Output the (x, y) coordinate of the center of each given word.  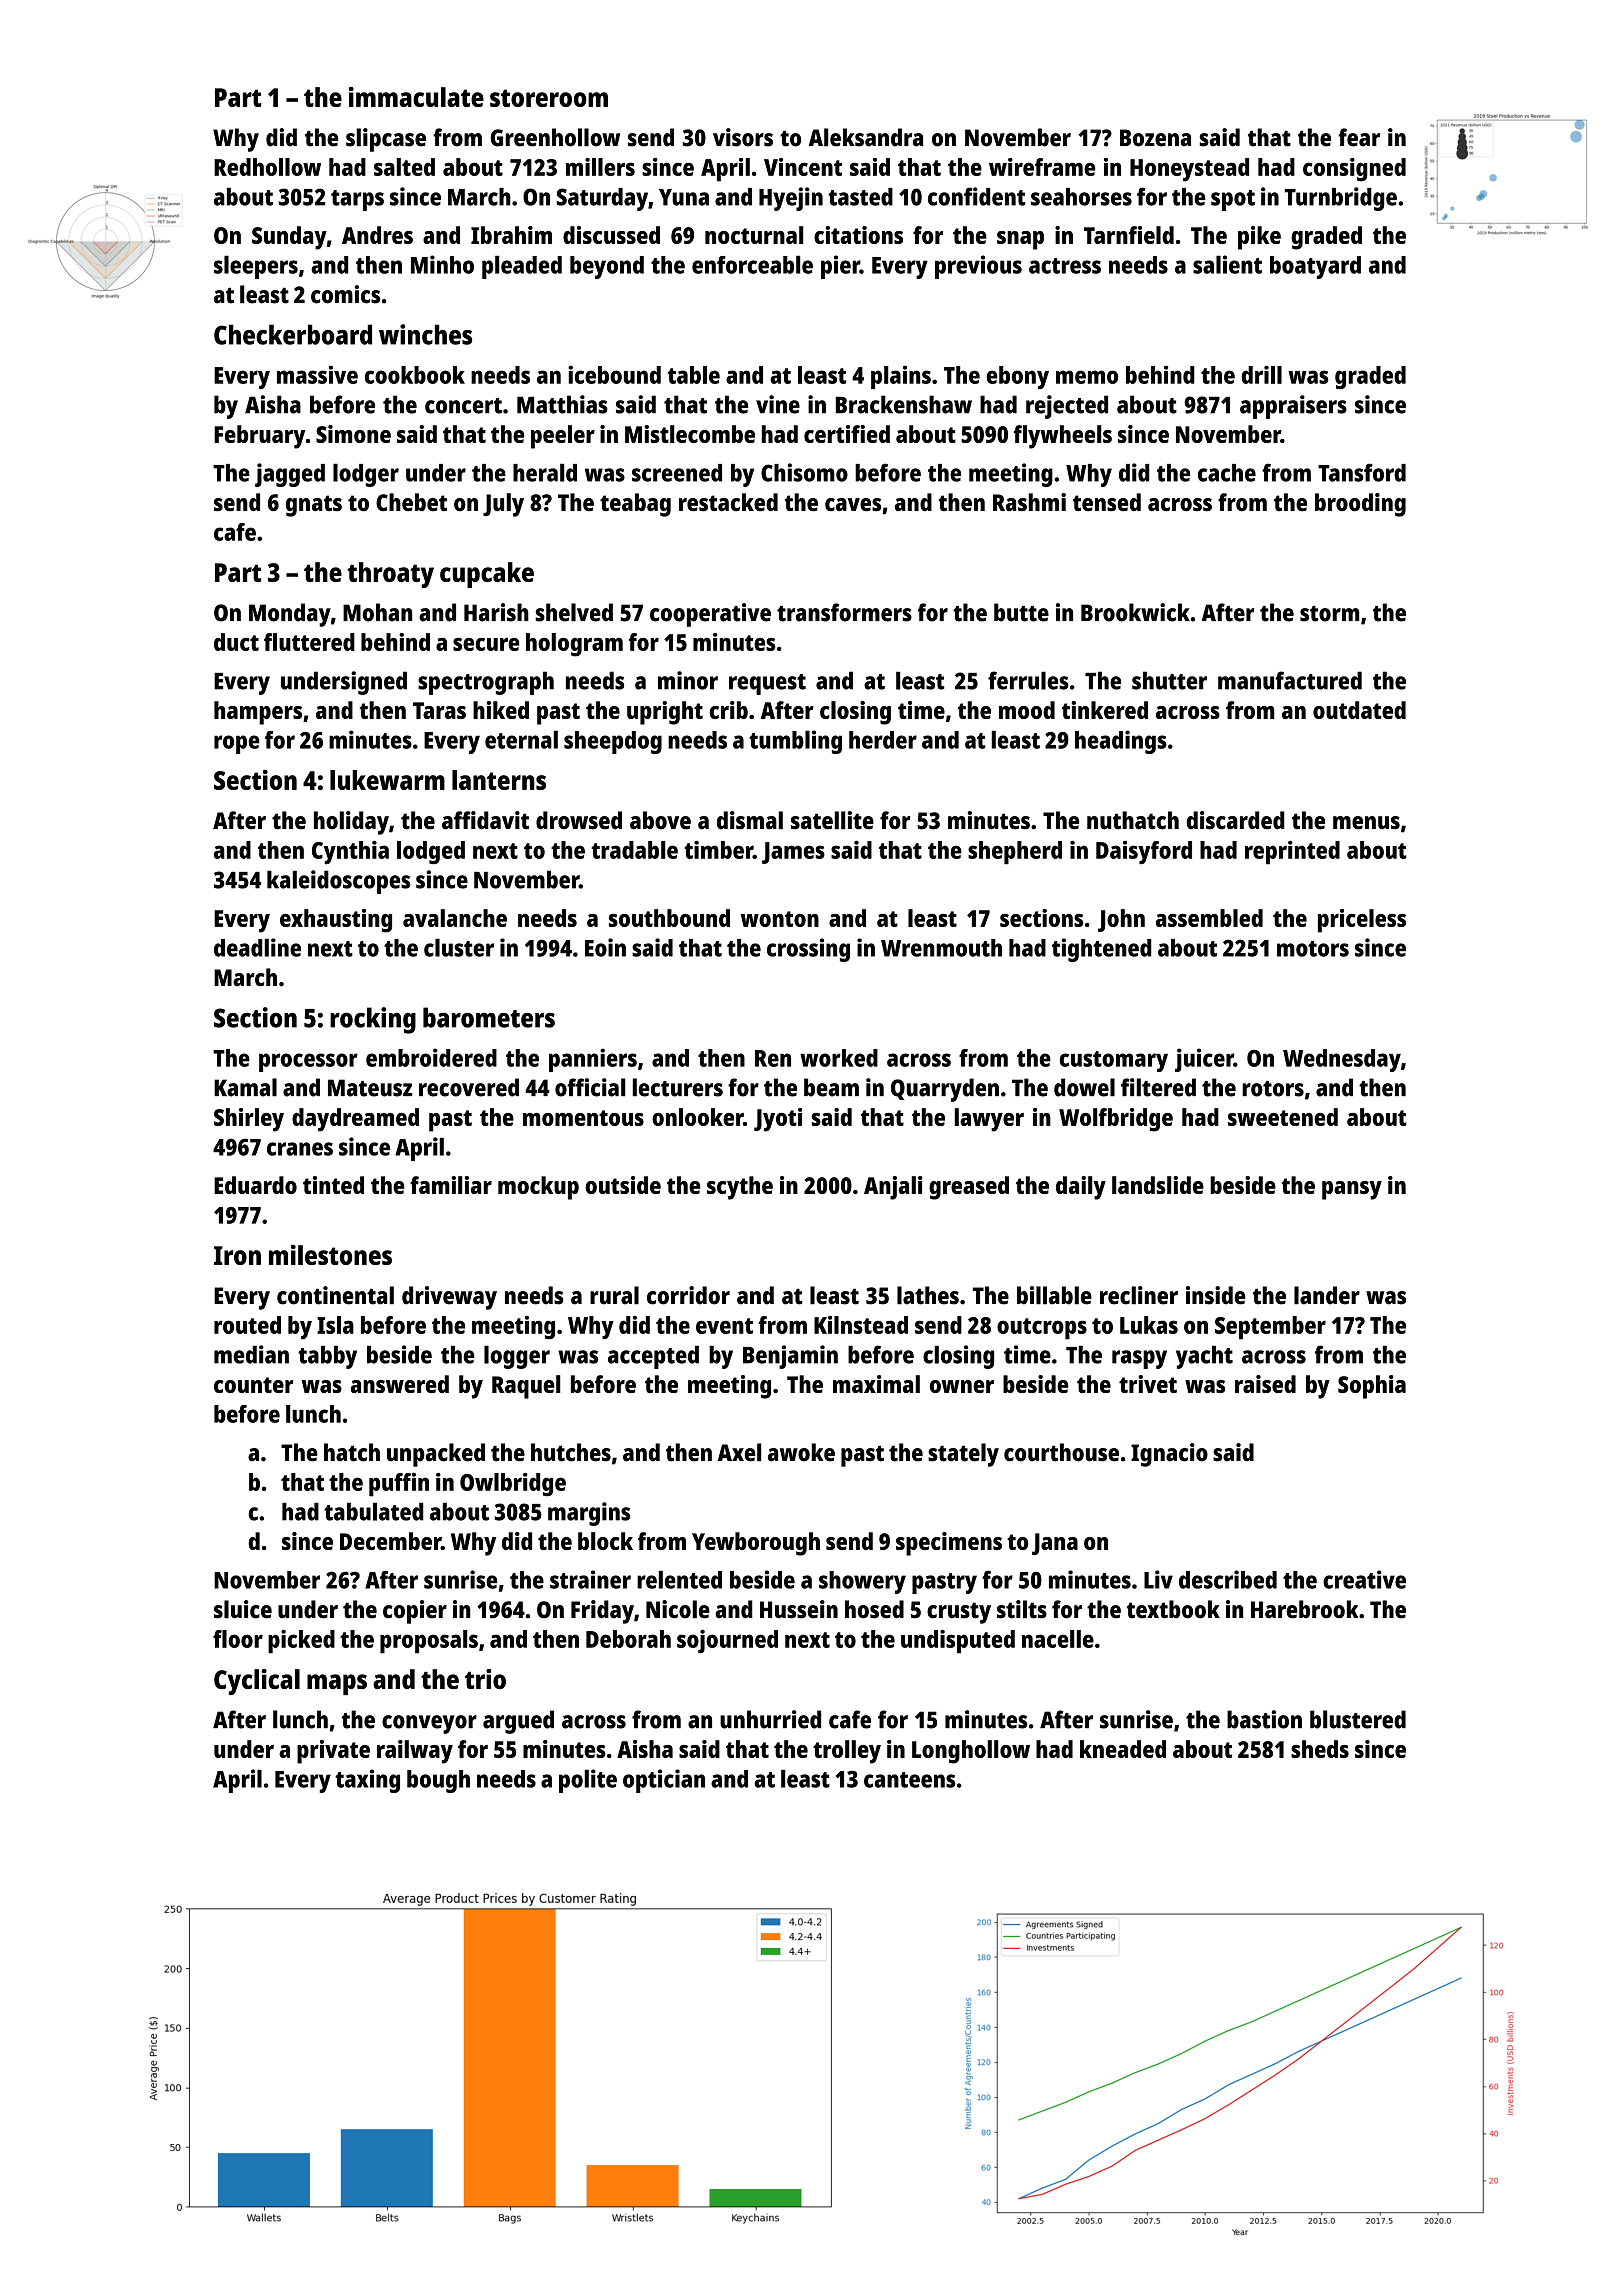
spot (1233, 200)
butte (1021, 612)
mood (1027, 710)
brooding (1360, 505)
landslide (1158, 1185)
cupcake (487, 575)
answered (400, 1384)
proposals (429, 1642)
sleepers (256, 267)
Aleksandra (866, 137)
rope (237, 744)
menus (1366, 823)
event (724, 1326)
